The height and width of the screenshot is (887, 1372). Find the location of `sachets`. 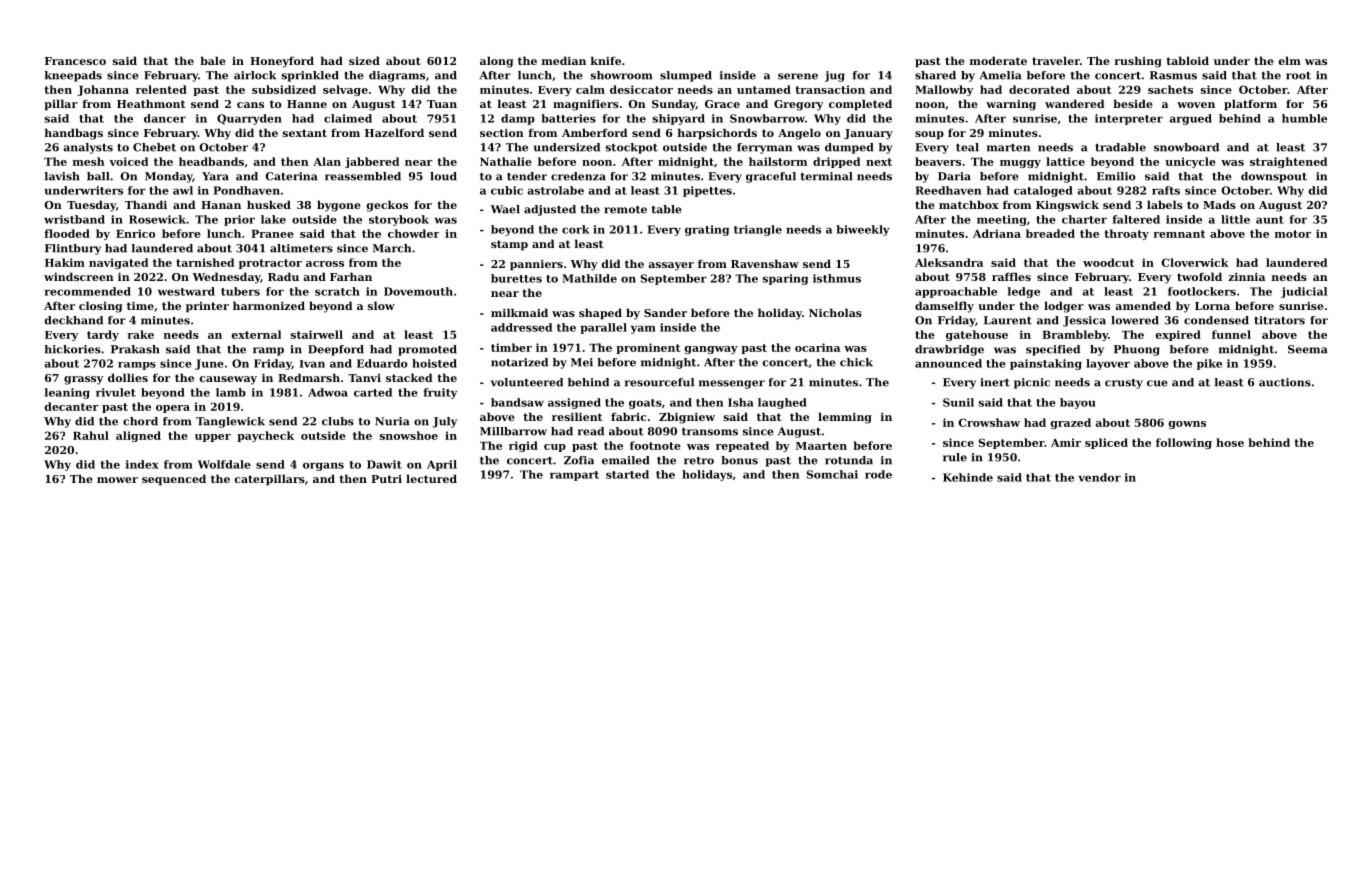

sachets is located at coordinates (1170, 89).
